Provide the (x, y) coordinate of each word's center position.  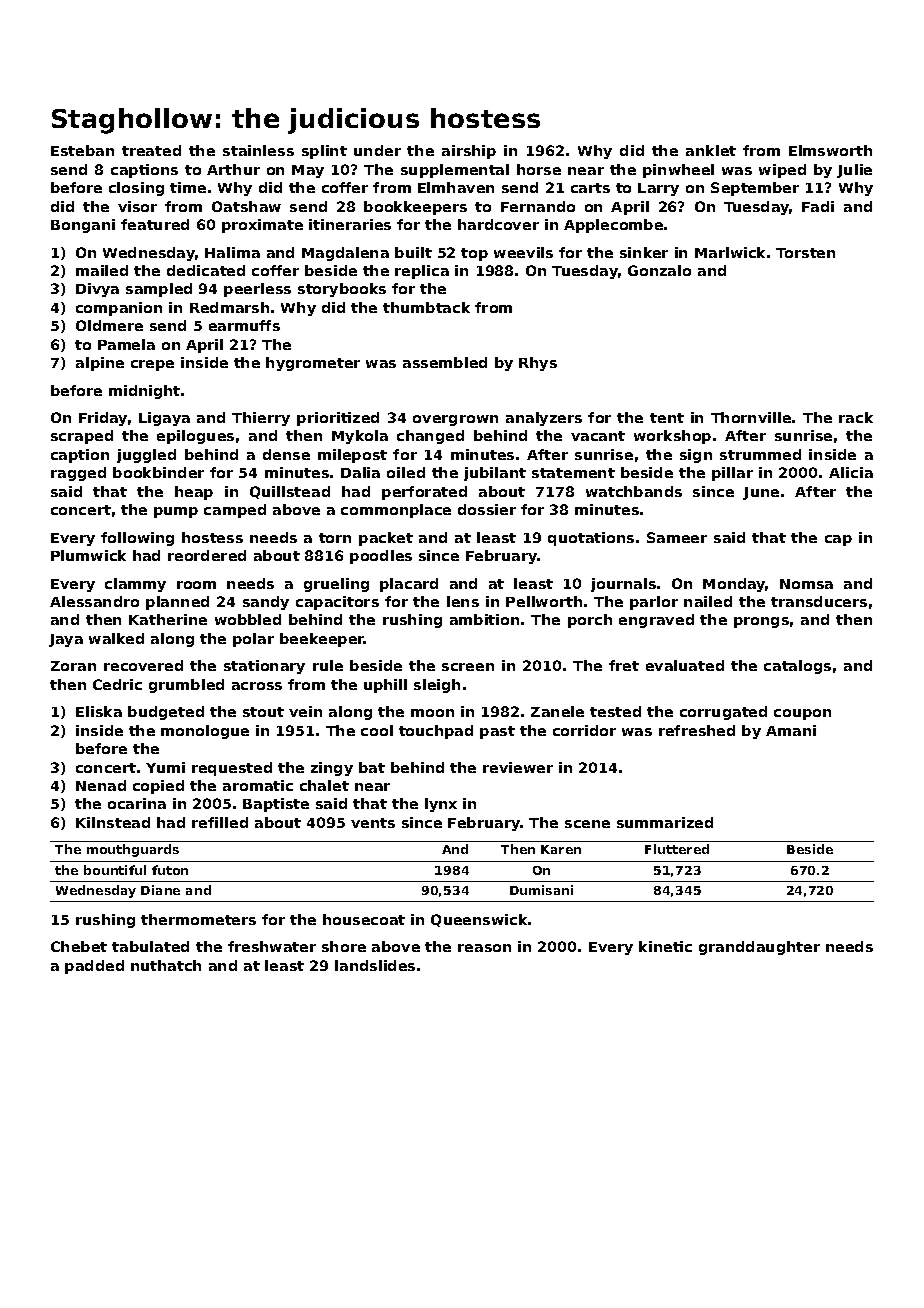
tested (615, 711)
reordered (207, 555)
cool (377, 730)
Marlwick (730, 252)
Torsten (805, 253)
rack (856, 417)
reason (484, 948)
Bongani (83, 226)
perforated (424, 493)
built (413, 252)
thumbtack (426, 307)
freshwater (272, 946)
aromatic (258, 785)
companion (119, 309)
